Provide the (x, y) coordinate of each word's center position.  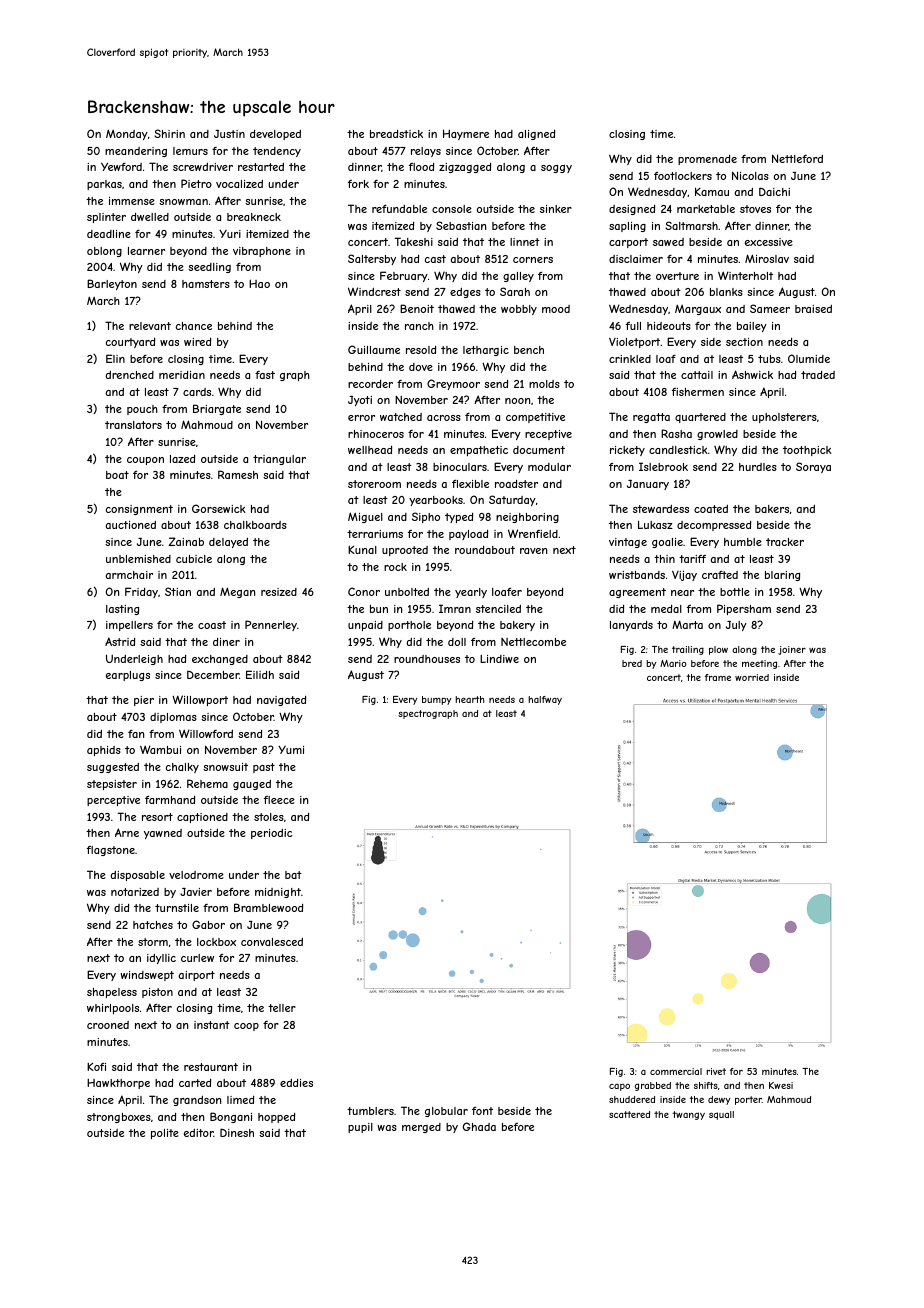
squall (721, 1115)
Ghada (479, 1126)
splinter (106, 218)
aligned (536, 135)
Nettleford (797, 158)
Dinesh (237, 1132)
